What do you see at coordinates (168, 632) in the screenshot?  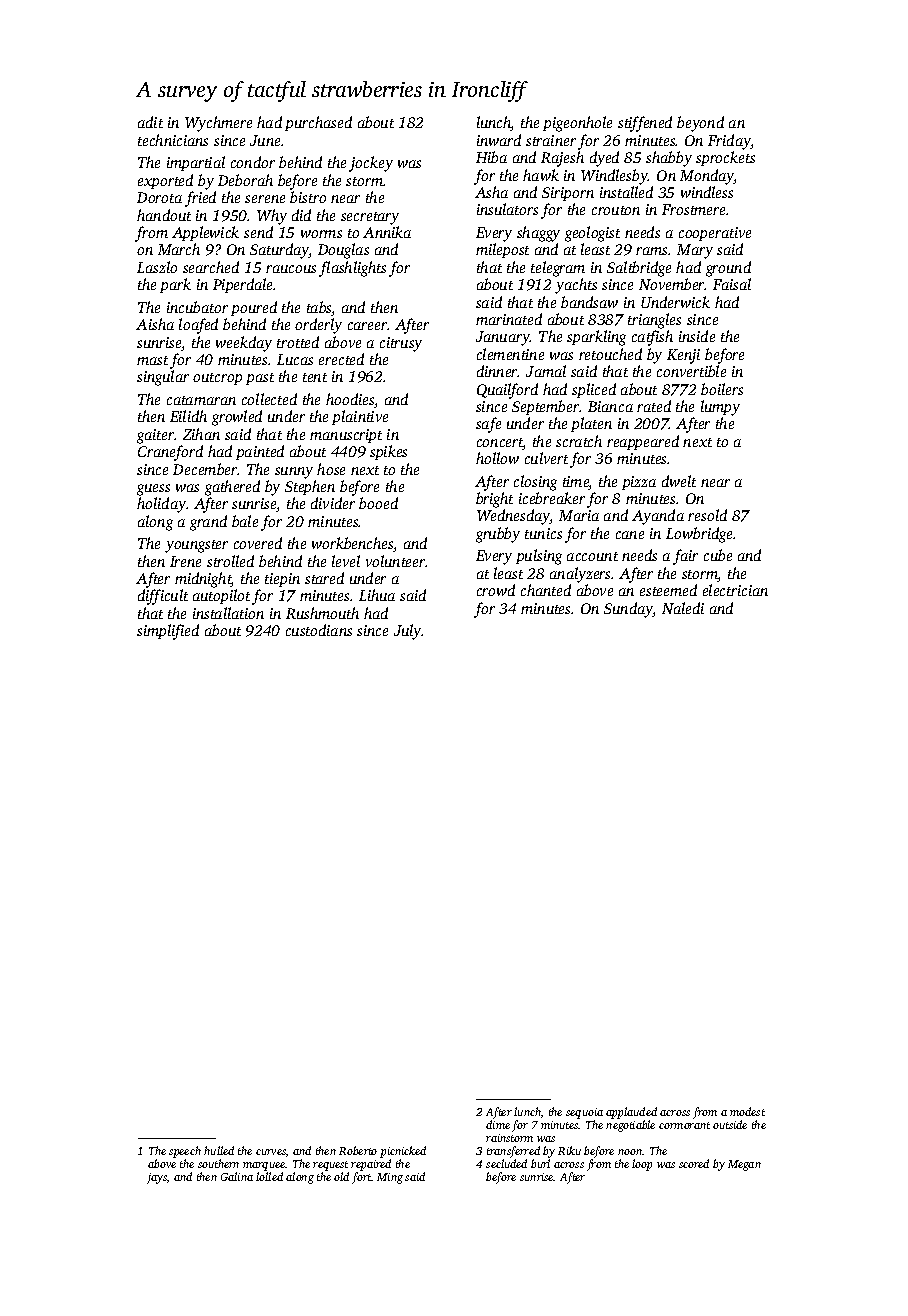 I see `simplified` at bounding box center [168, 632].
